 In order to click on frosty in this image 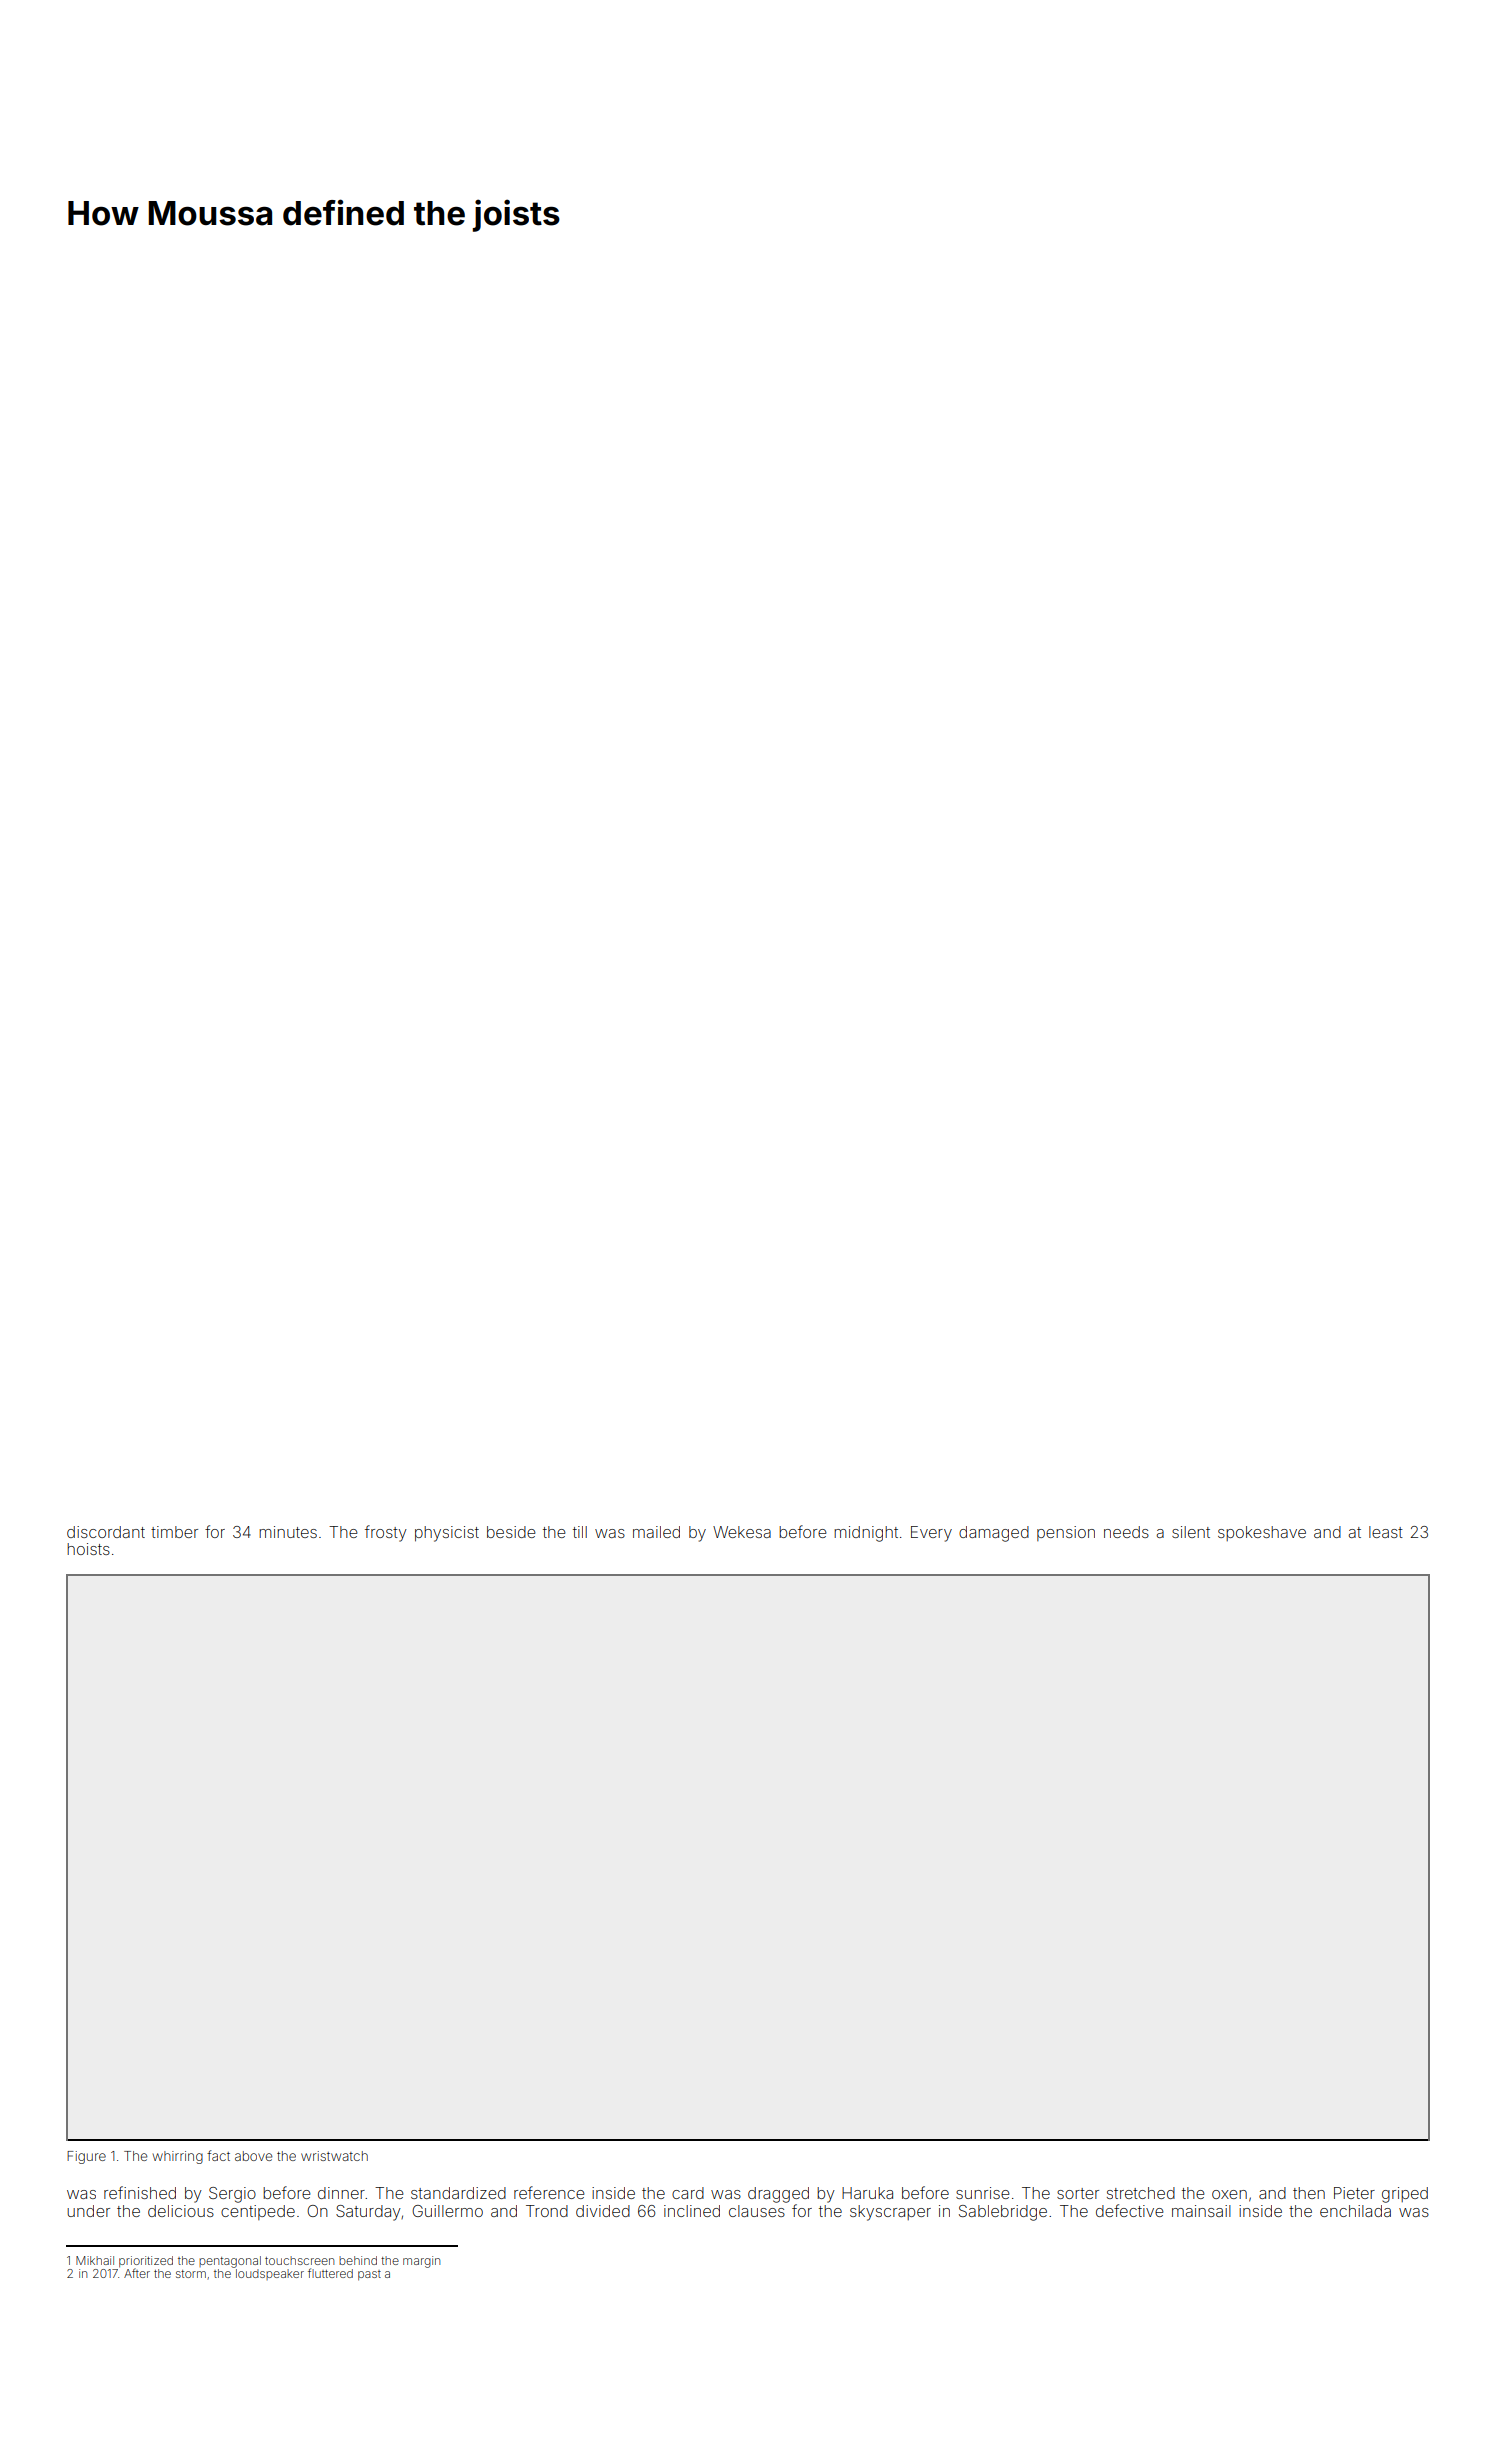, I will do `click(386, 1533)`.
